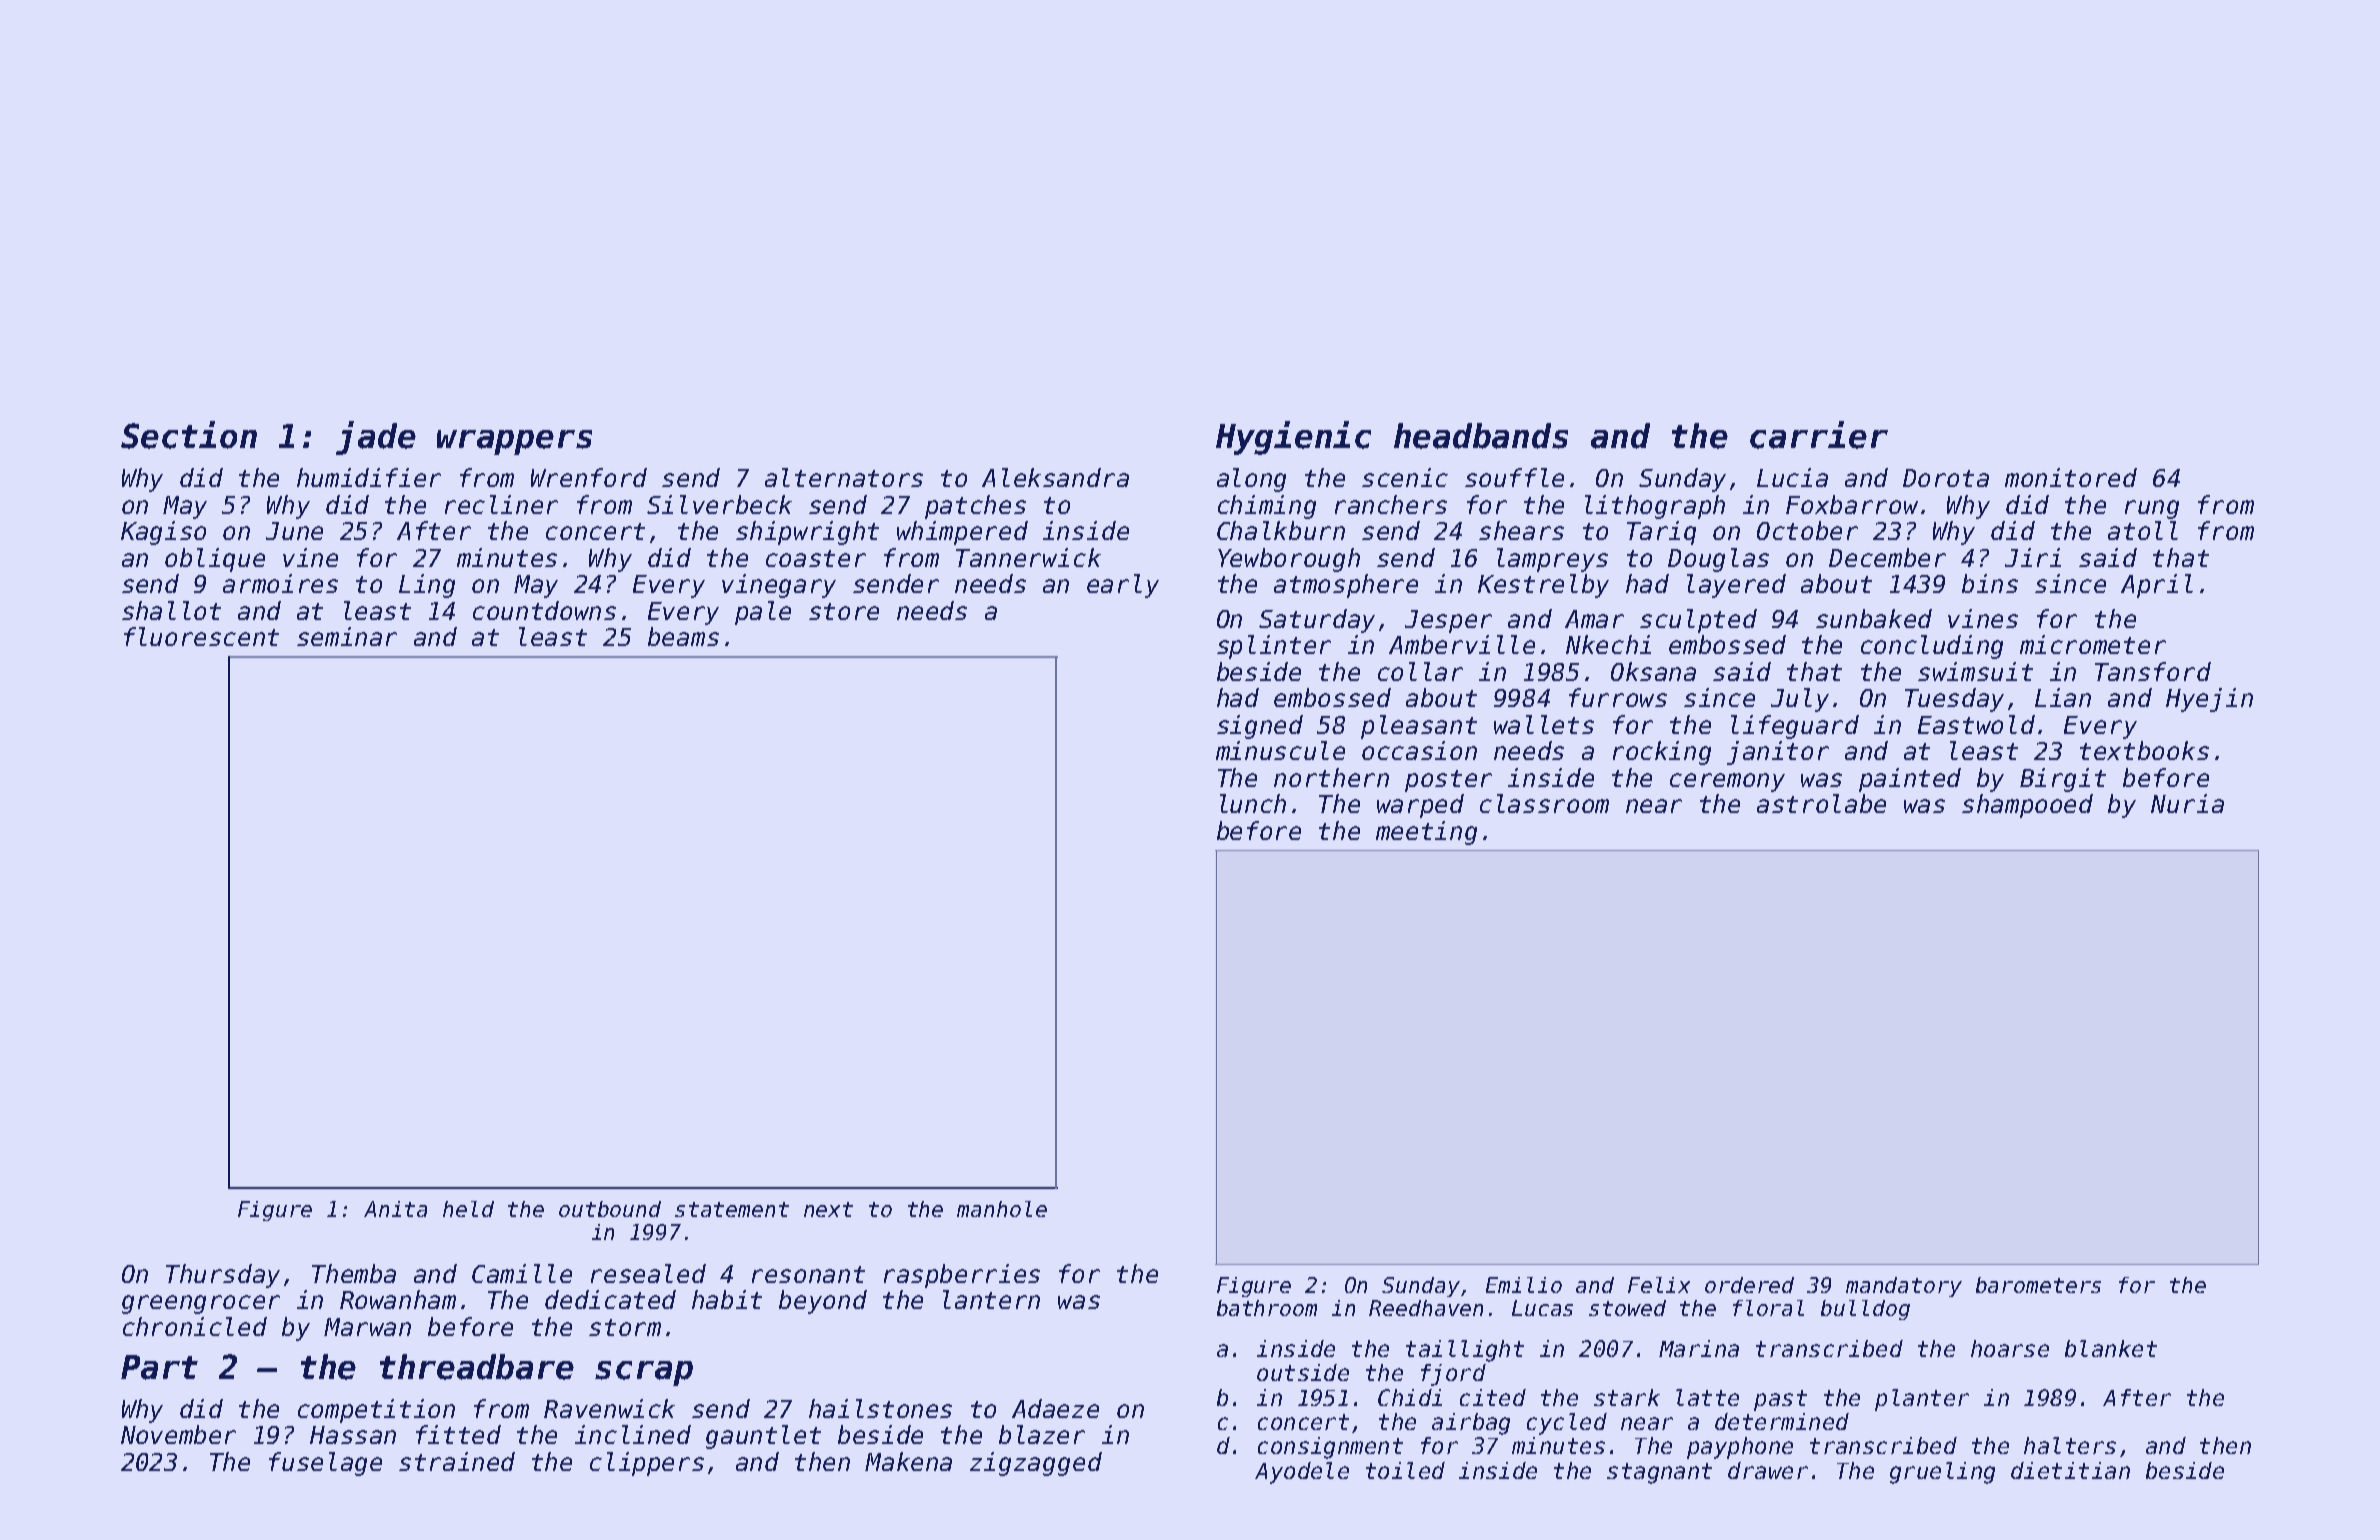  I want to click on lunch, so click(1253, 803).
